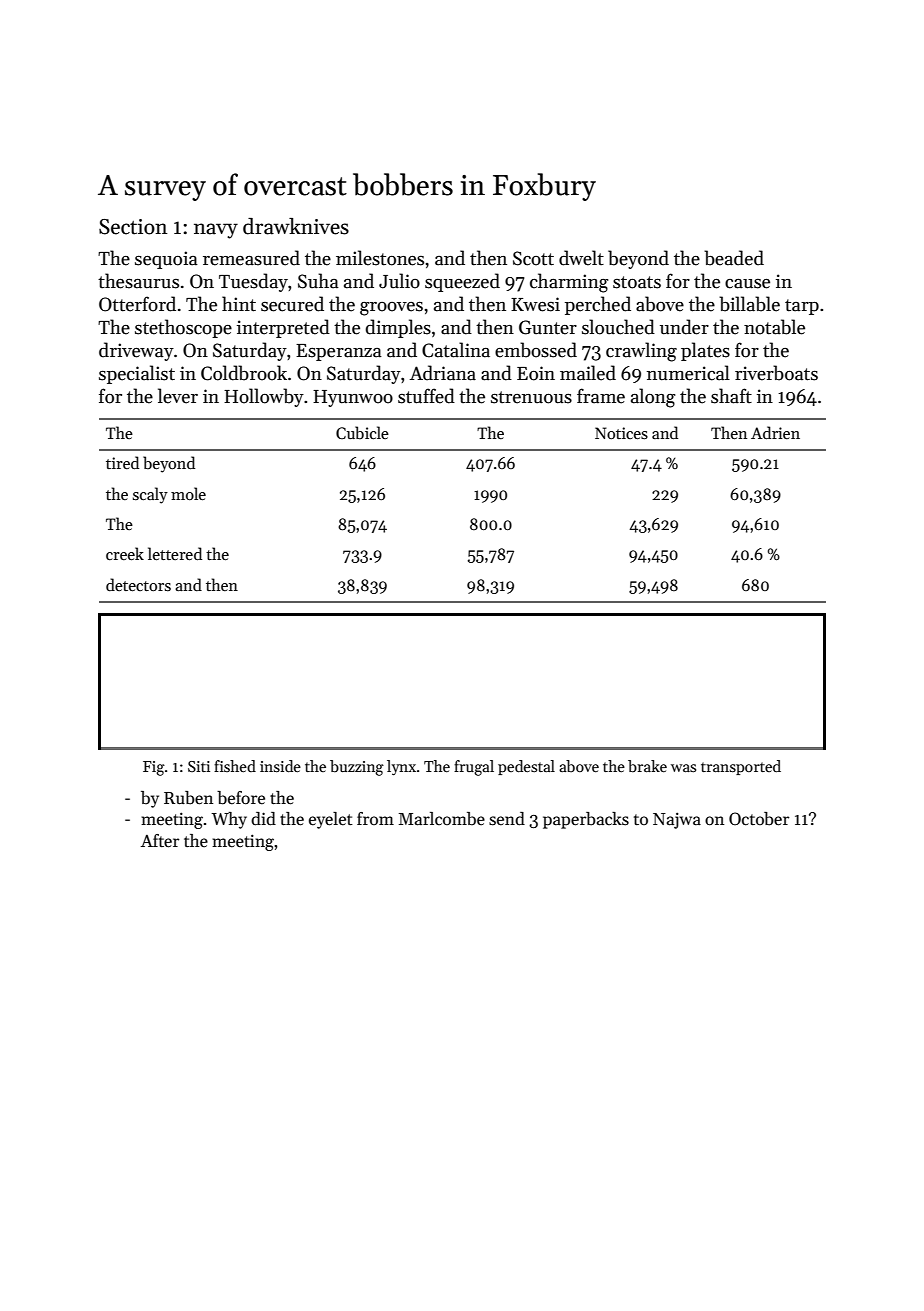  What do you see at coordinates (138, 584) in the page?
I see `detectors` at bounding box center [138, 584].
